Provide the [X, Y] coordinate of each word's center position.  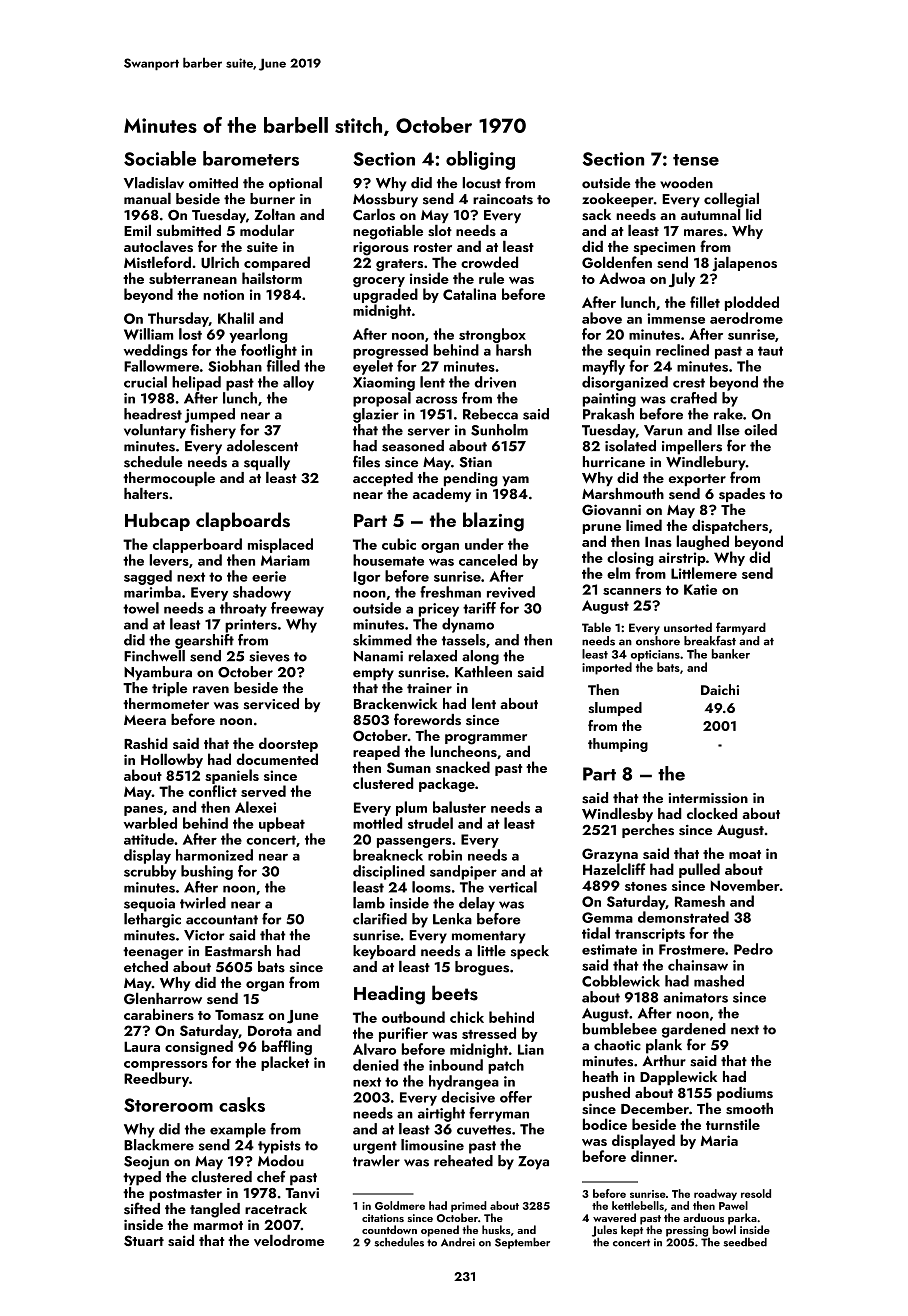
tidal [596, 933]
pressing [687, 1231]
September [522, 1243]
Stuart [144, 1240]
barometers [251, 158]
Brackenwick [395, 703]
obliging [480, 160]
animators [695, 997]
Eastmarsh [238, 951]
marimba [152, 592]
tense [696, 160]
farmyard [741, 628]
